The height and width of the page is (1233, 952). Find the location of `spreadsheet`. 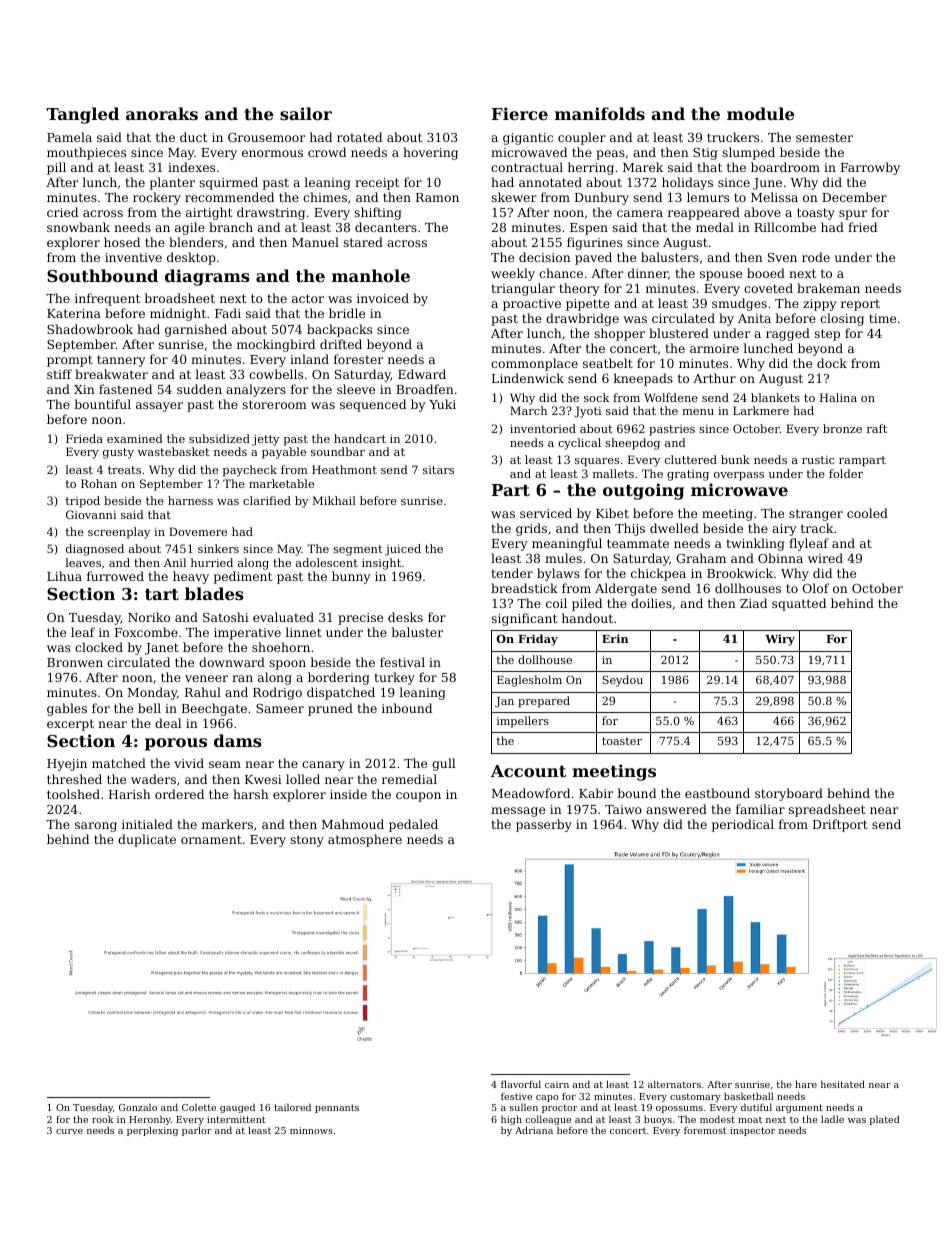

spreadsheet is located at coordinates (827, 810).
